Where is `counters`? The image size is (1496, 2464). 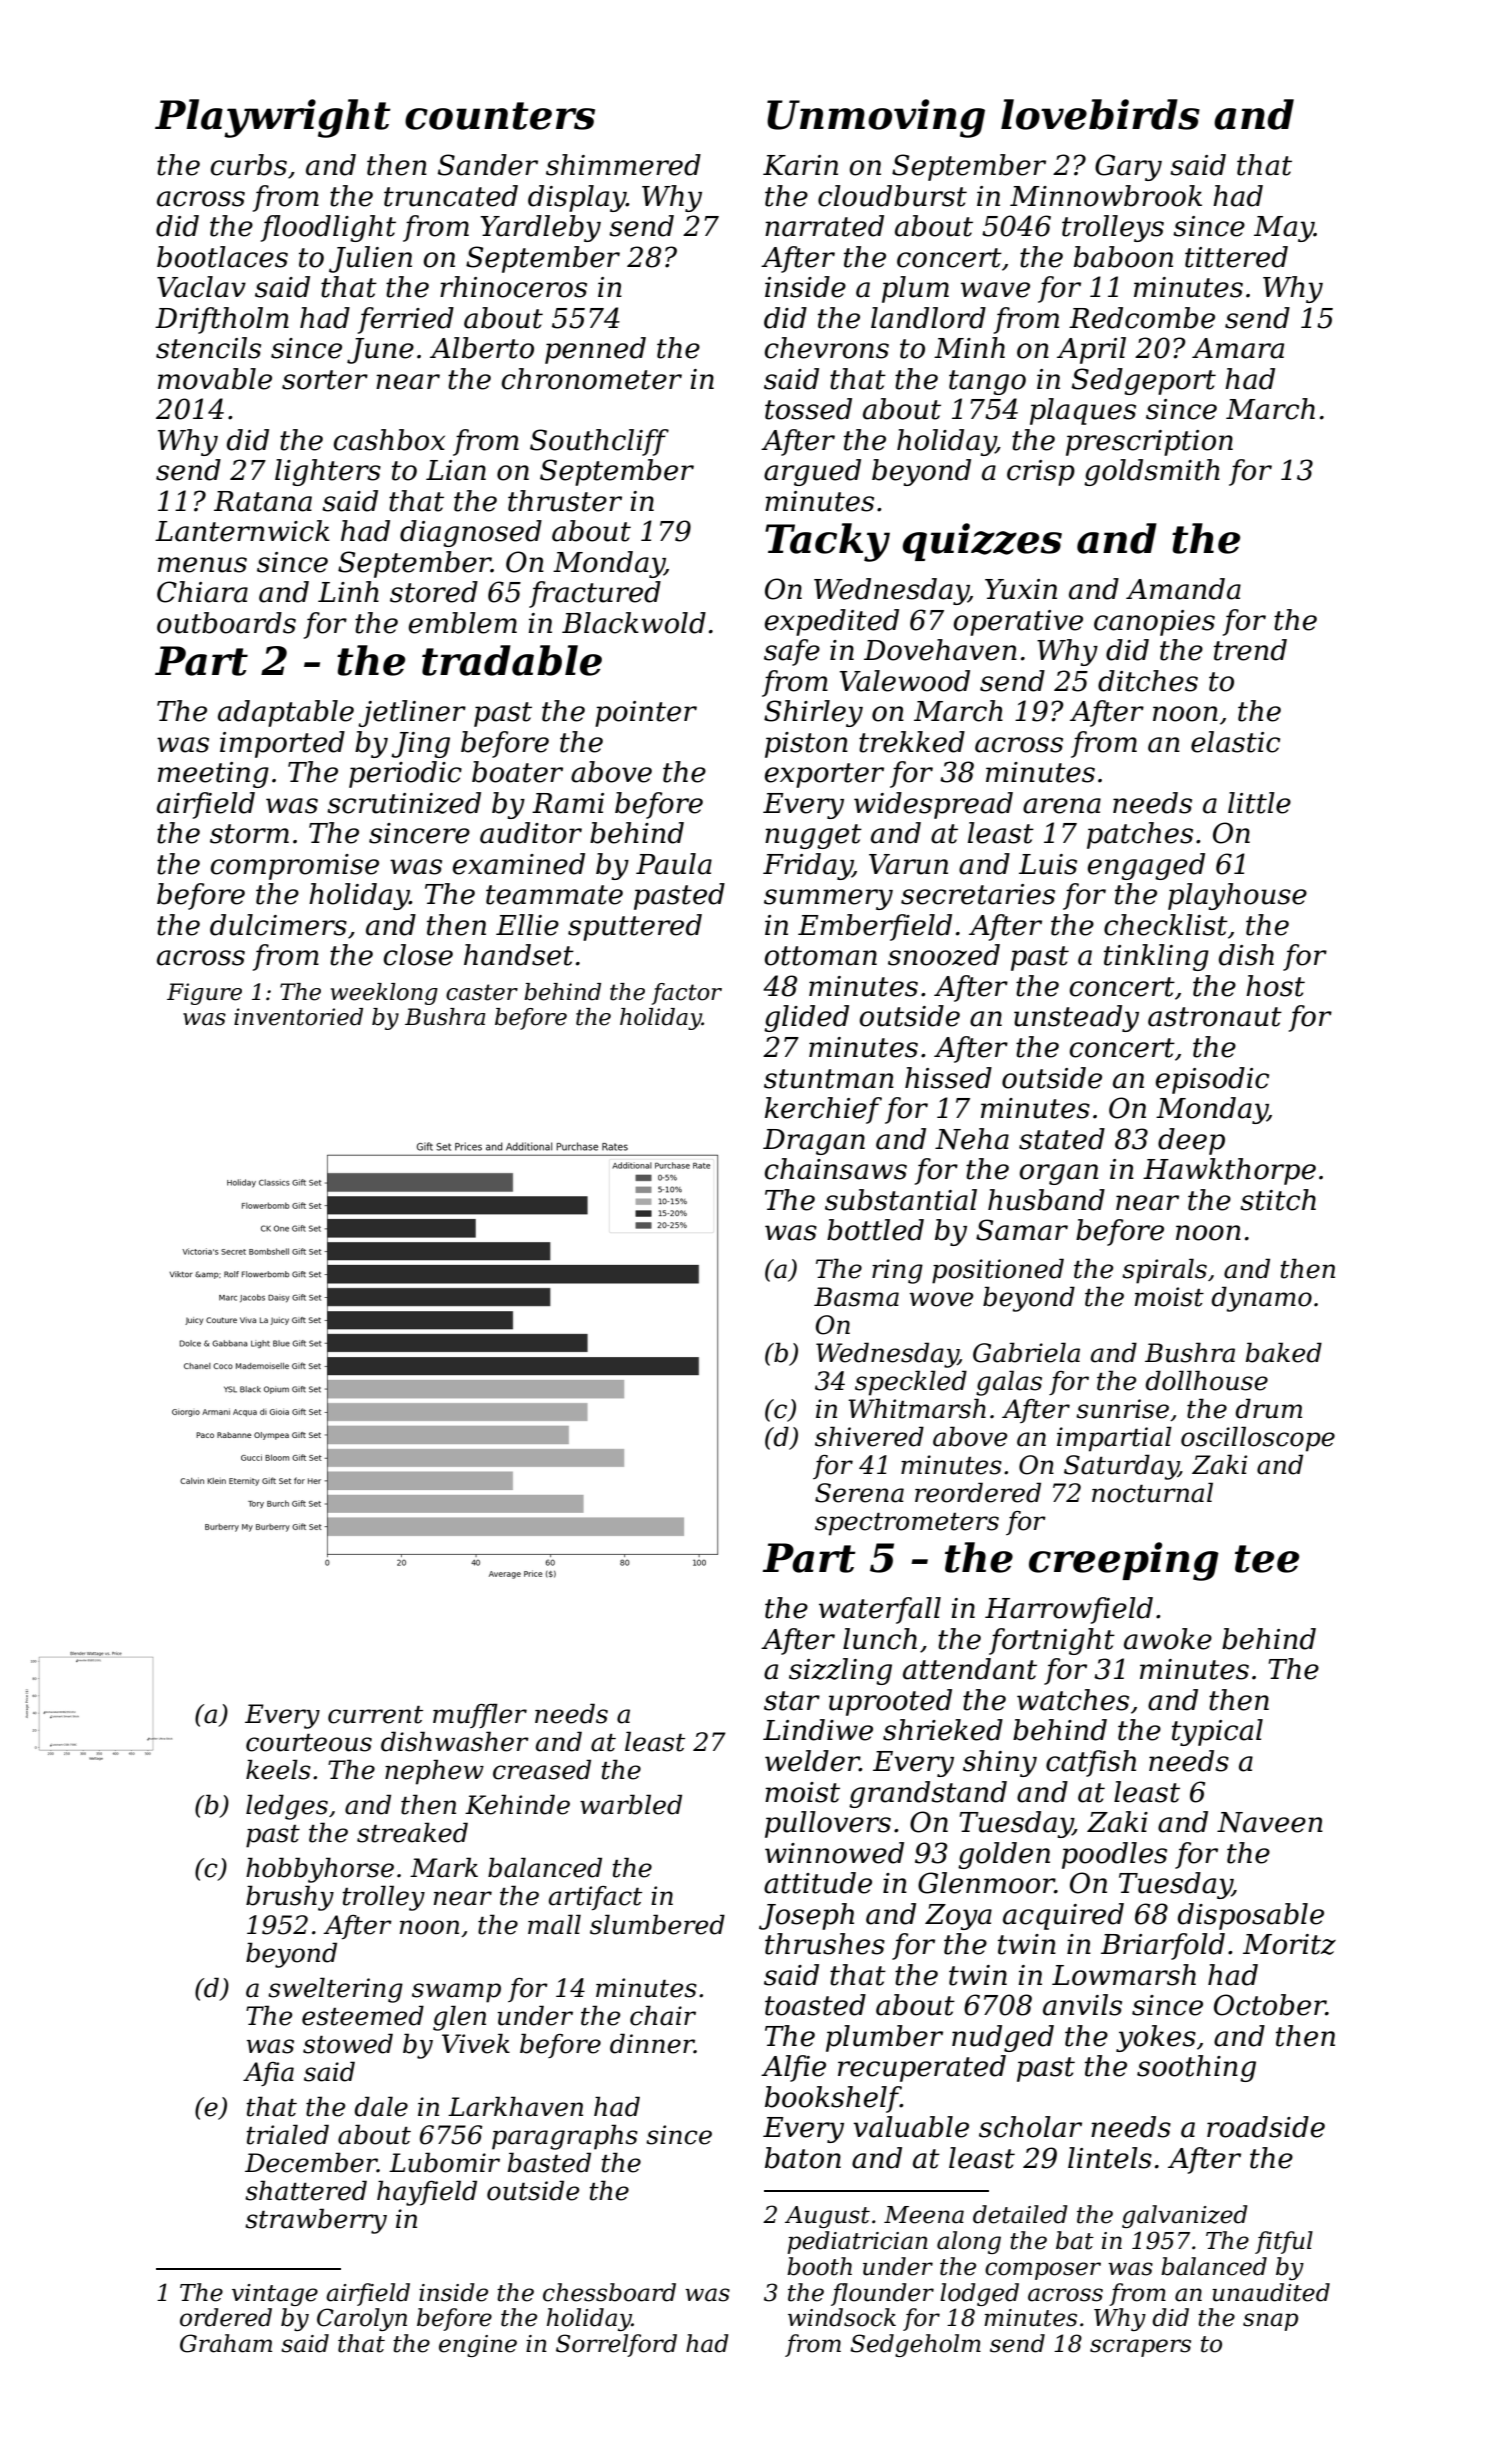
counters is located at coordinates (500, 116).
